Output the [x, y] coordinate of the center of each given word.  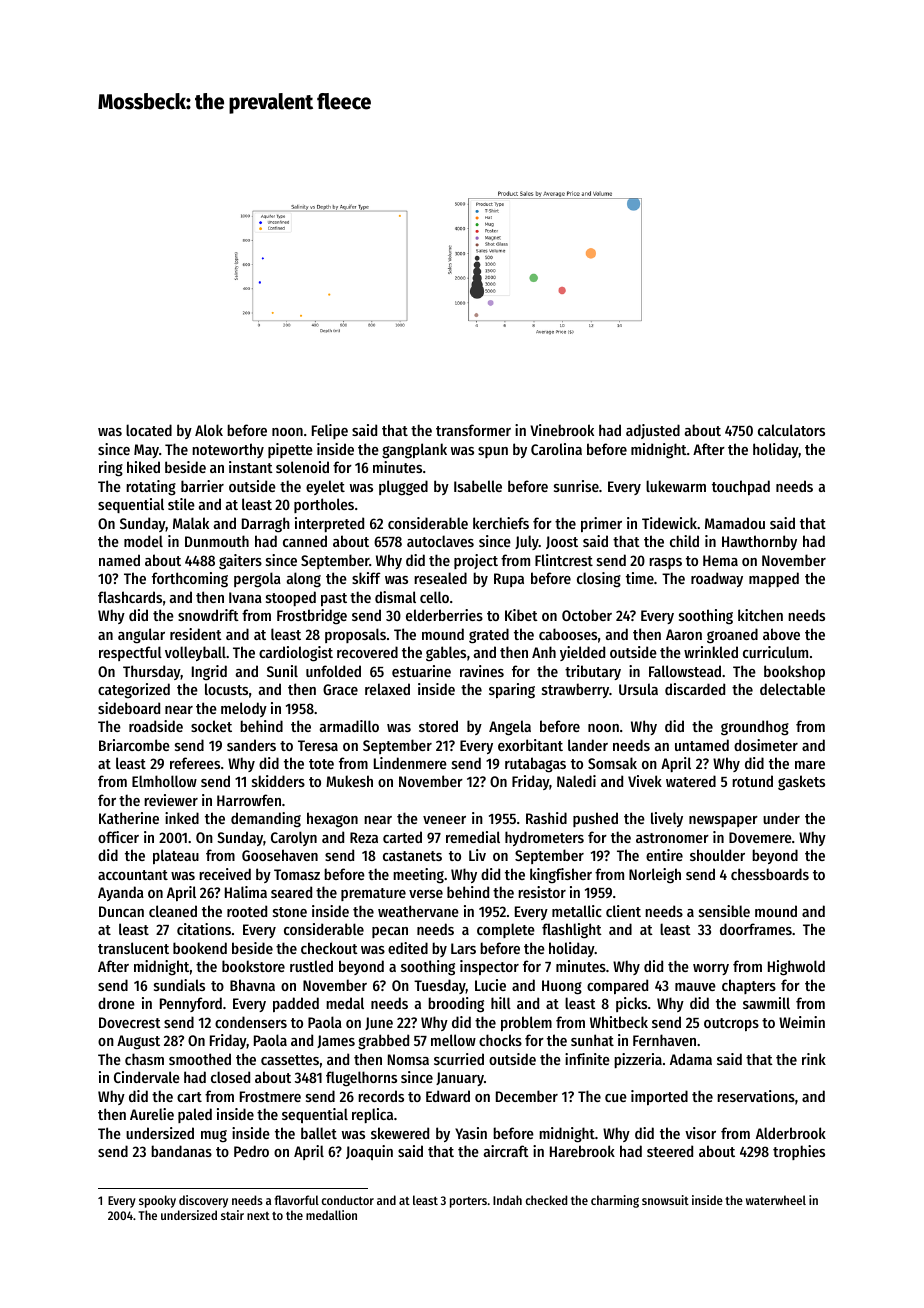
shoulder [717, 855]
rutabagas [535, 765]
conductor [348, 1200]
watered [691, 781]
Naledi [576, 781]
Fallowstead [685, 671]
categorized [134, 691]
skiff [366, 578]
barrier [202, 486]
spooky [157, 1201]
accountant [133, 875]
